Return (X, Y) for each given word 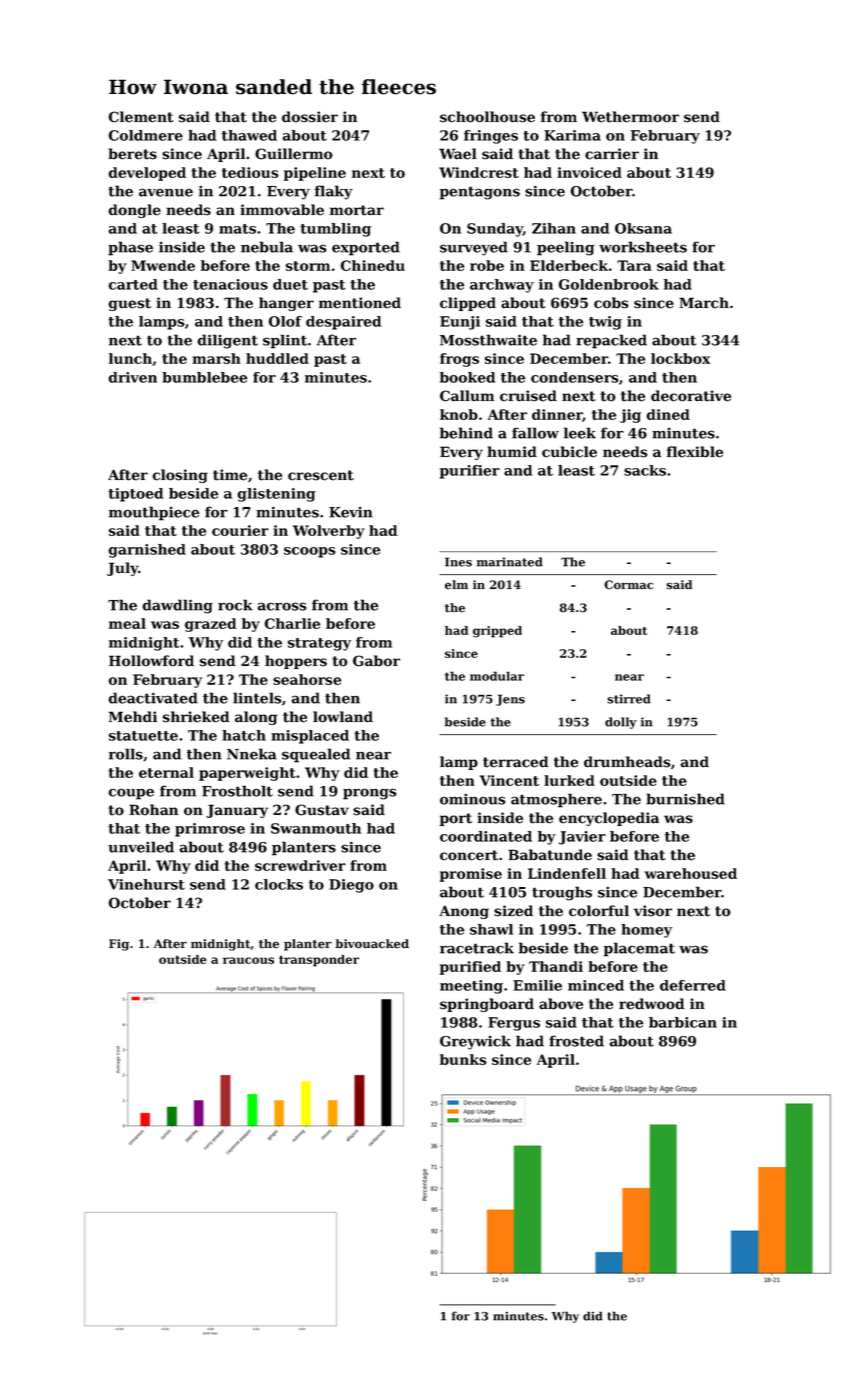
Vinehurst (146, 884)
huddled (277, 358)
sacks (645, 470)
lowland (343, 717)
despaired (344, 323)
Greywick (475, 1042)
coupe (131, 794)
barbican (683, 1022)
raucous (248, 960)
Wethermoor (630, 117)
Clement (141, 117)
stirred (629, 699)
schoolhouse (487, 117)
